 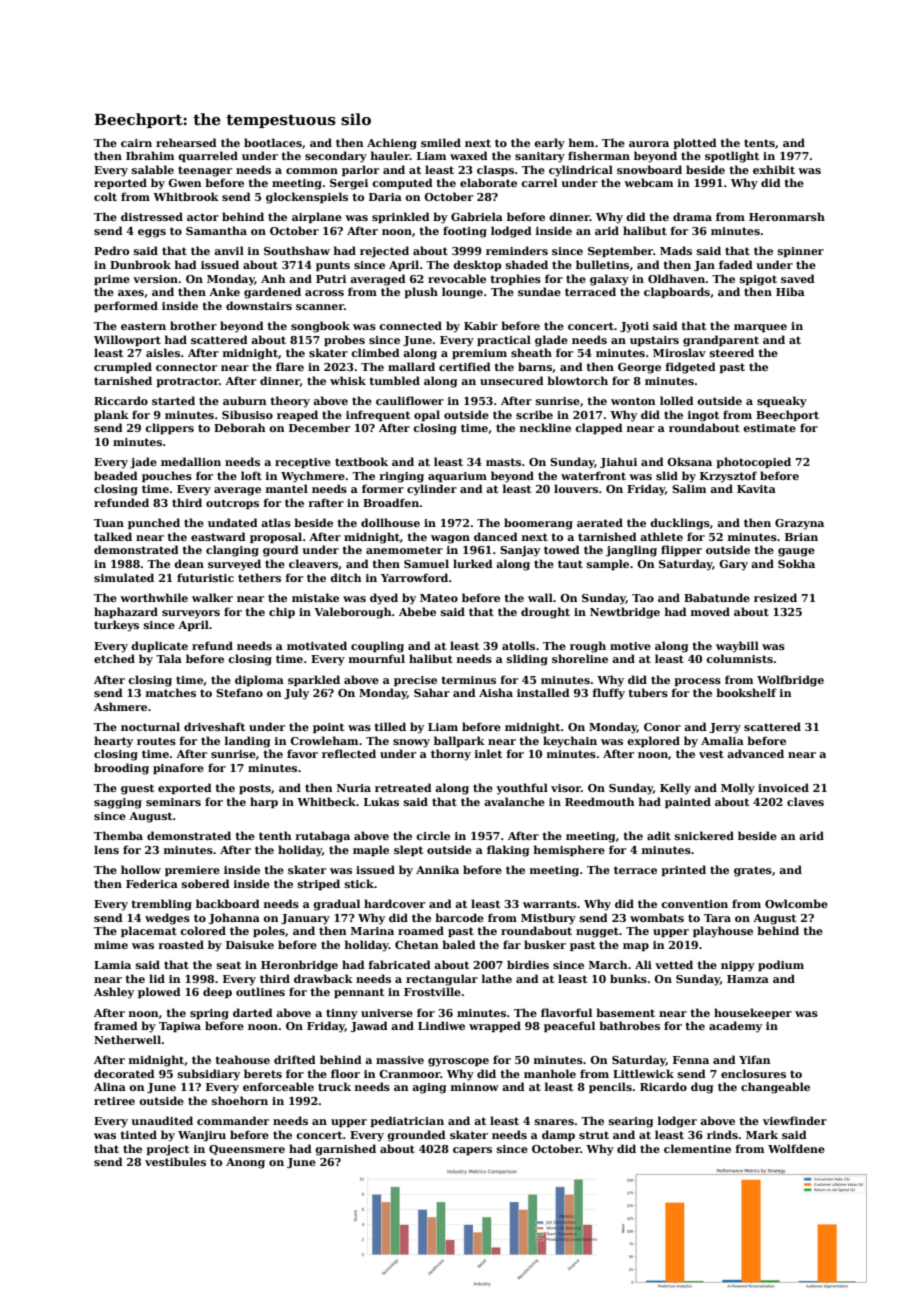 What do you see at coordinates (189, 563) in the screenshot?
I see `dean` at bounding box center [189, 563].
